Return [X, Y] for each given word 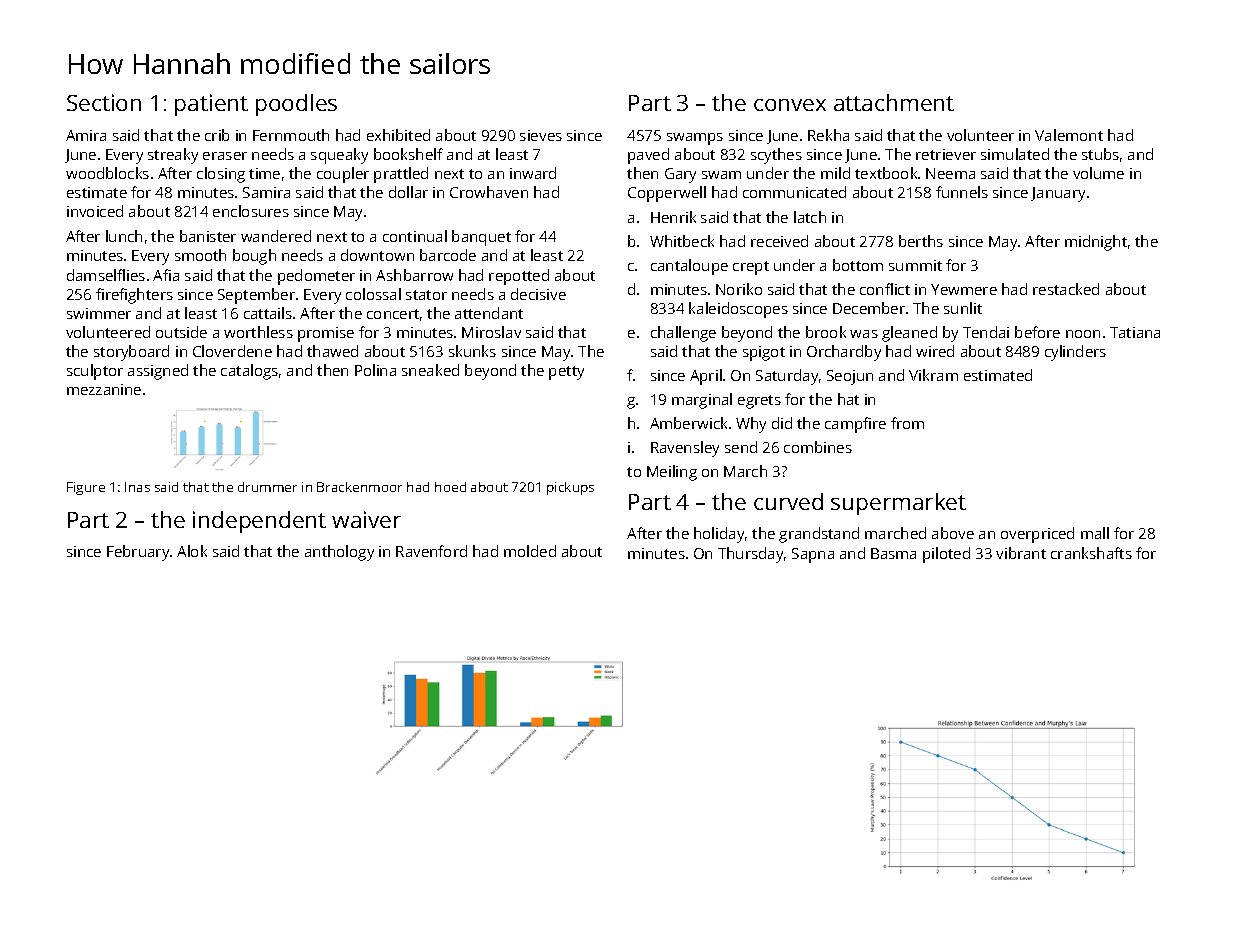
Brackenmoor [359, 487]
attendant [489, 313]
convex [790, 105]
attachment [894, 102]
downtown [377, 255]
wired [935, 351]
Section [104, 102]
